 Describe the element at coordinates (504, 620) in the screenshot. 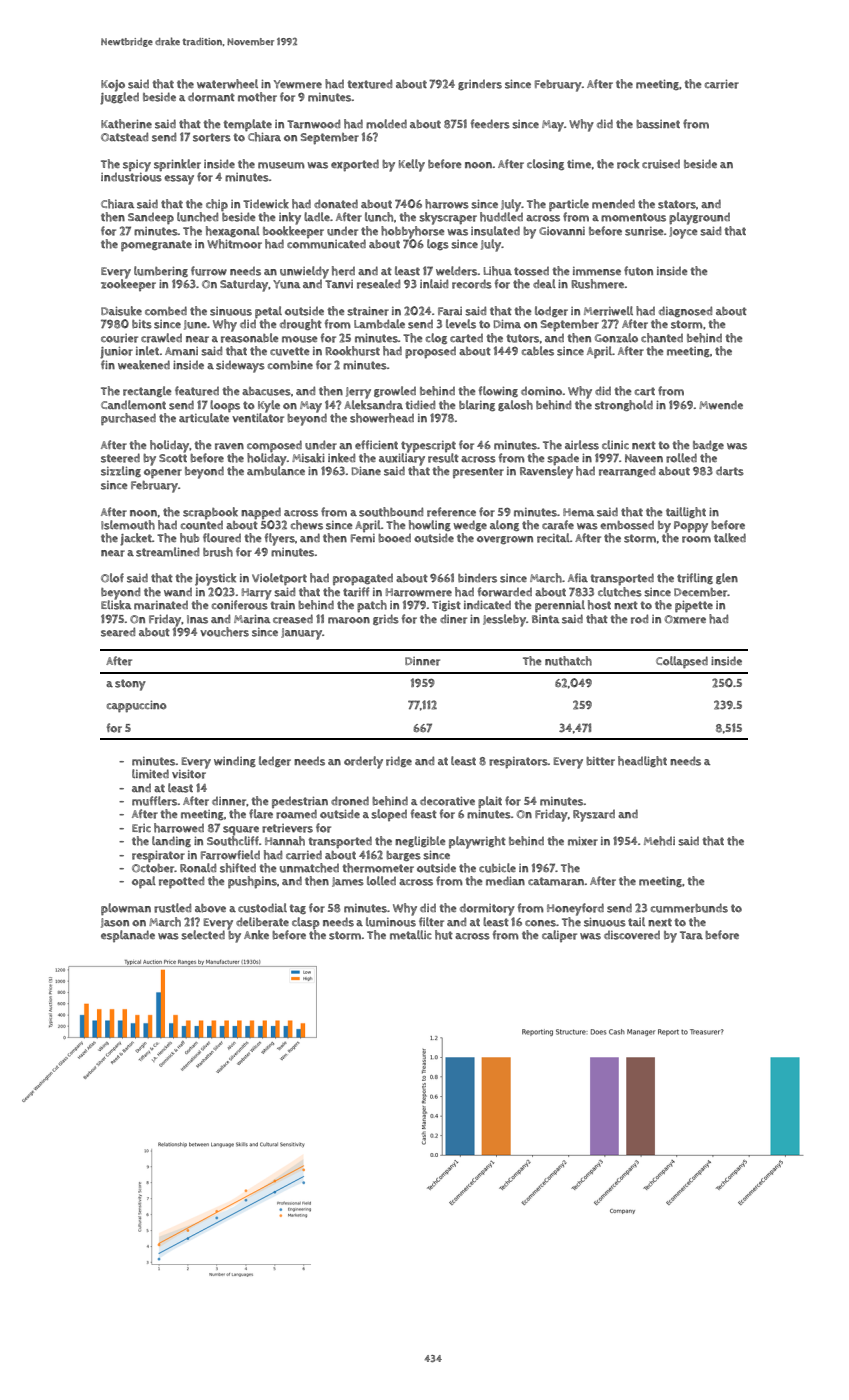

I see `Jessleby` at that location.
